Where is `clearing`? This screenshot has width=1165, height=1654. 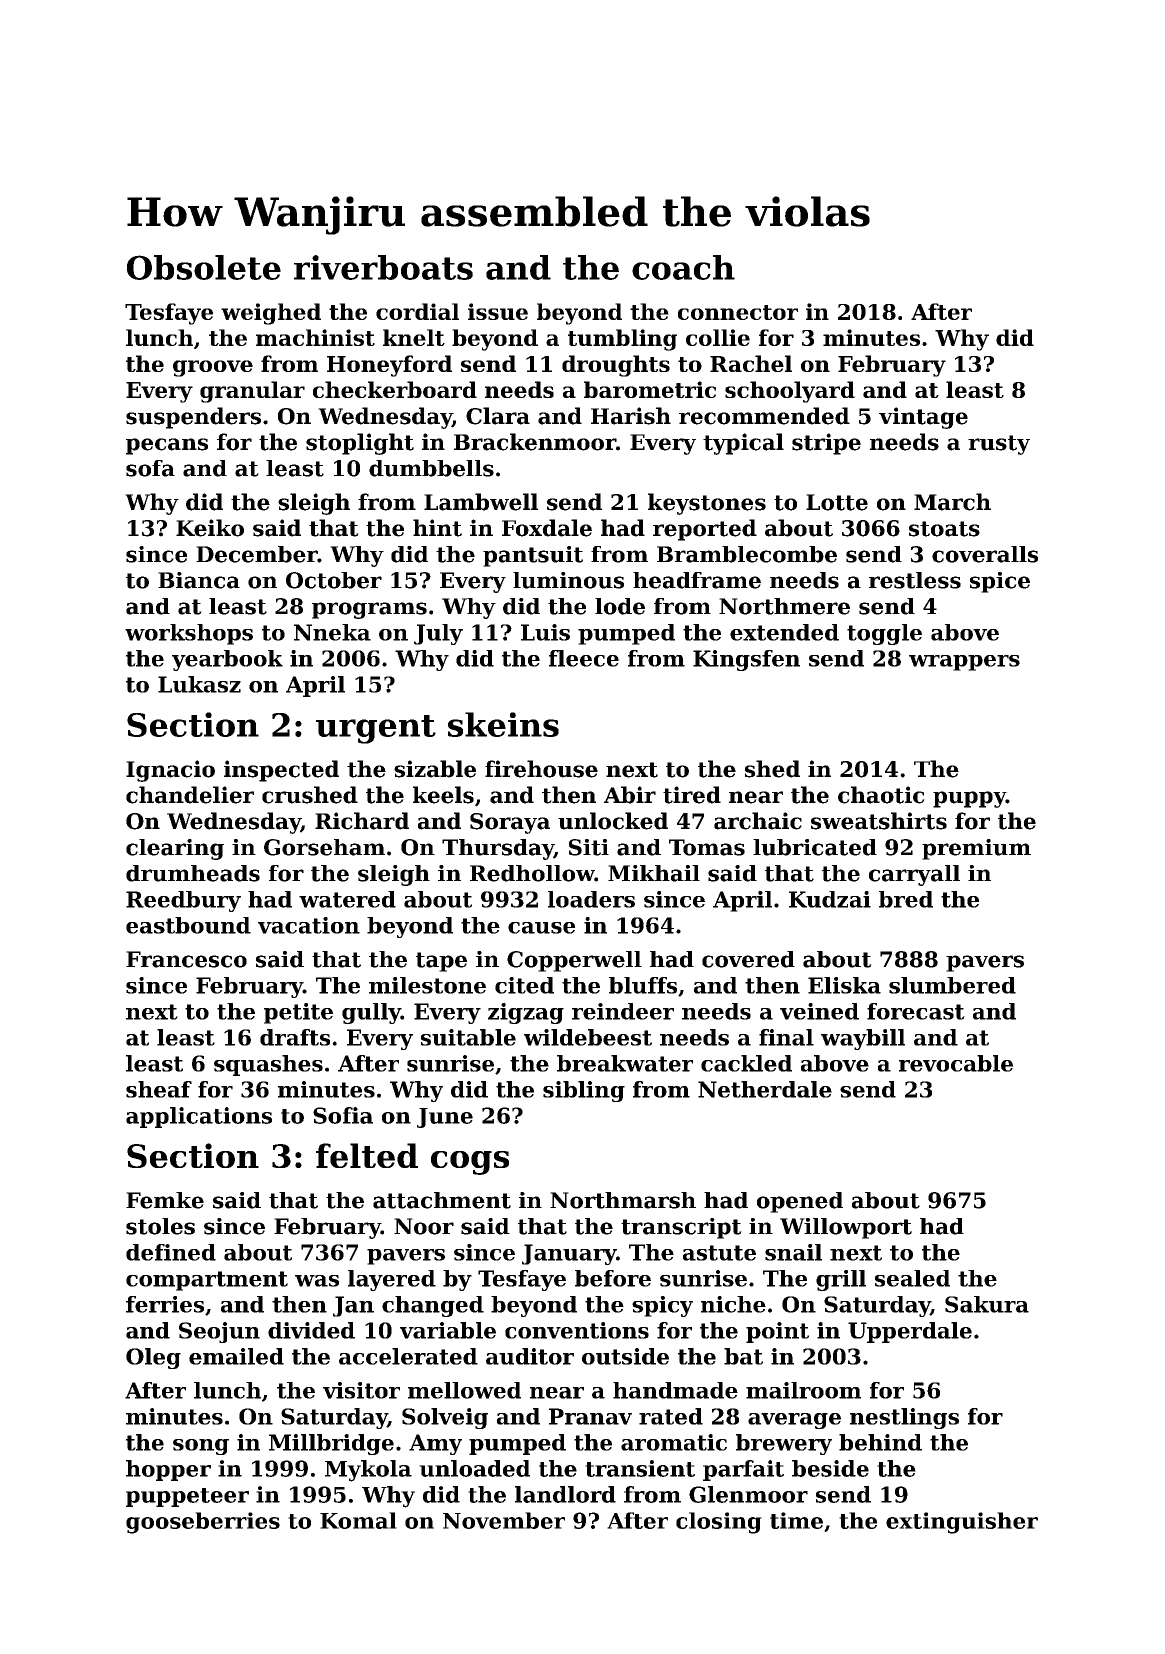
clearing is located at coordinates (175, 849).
